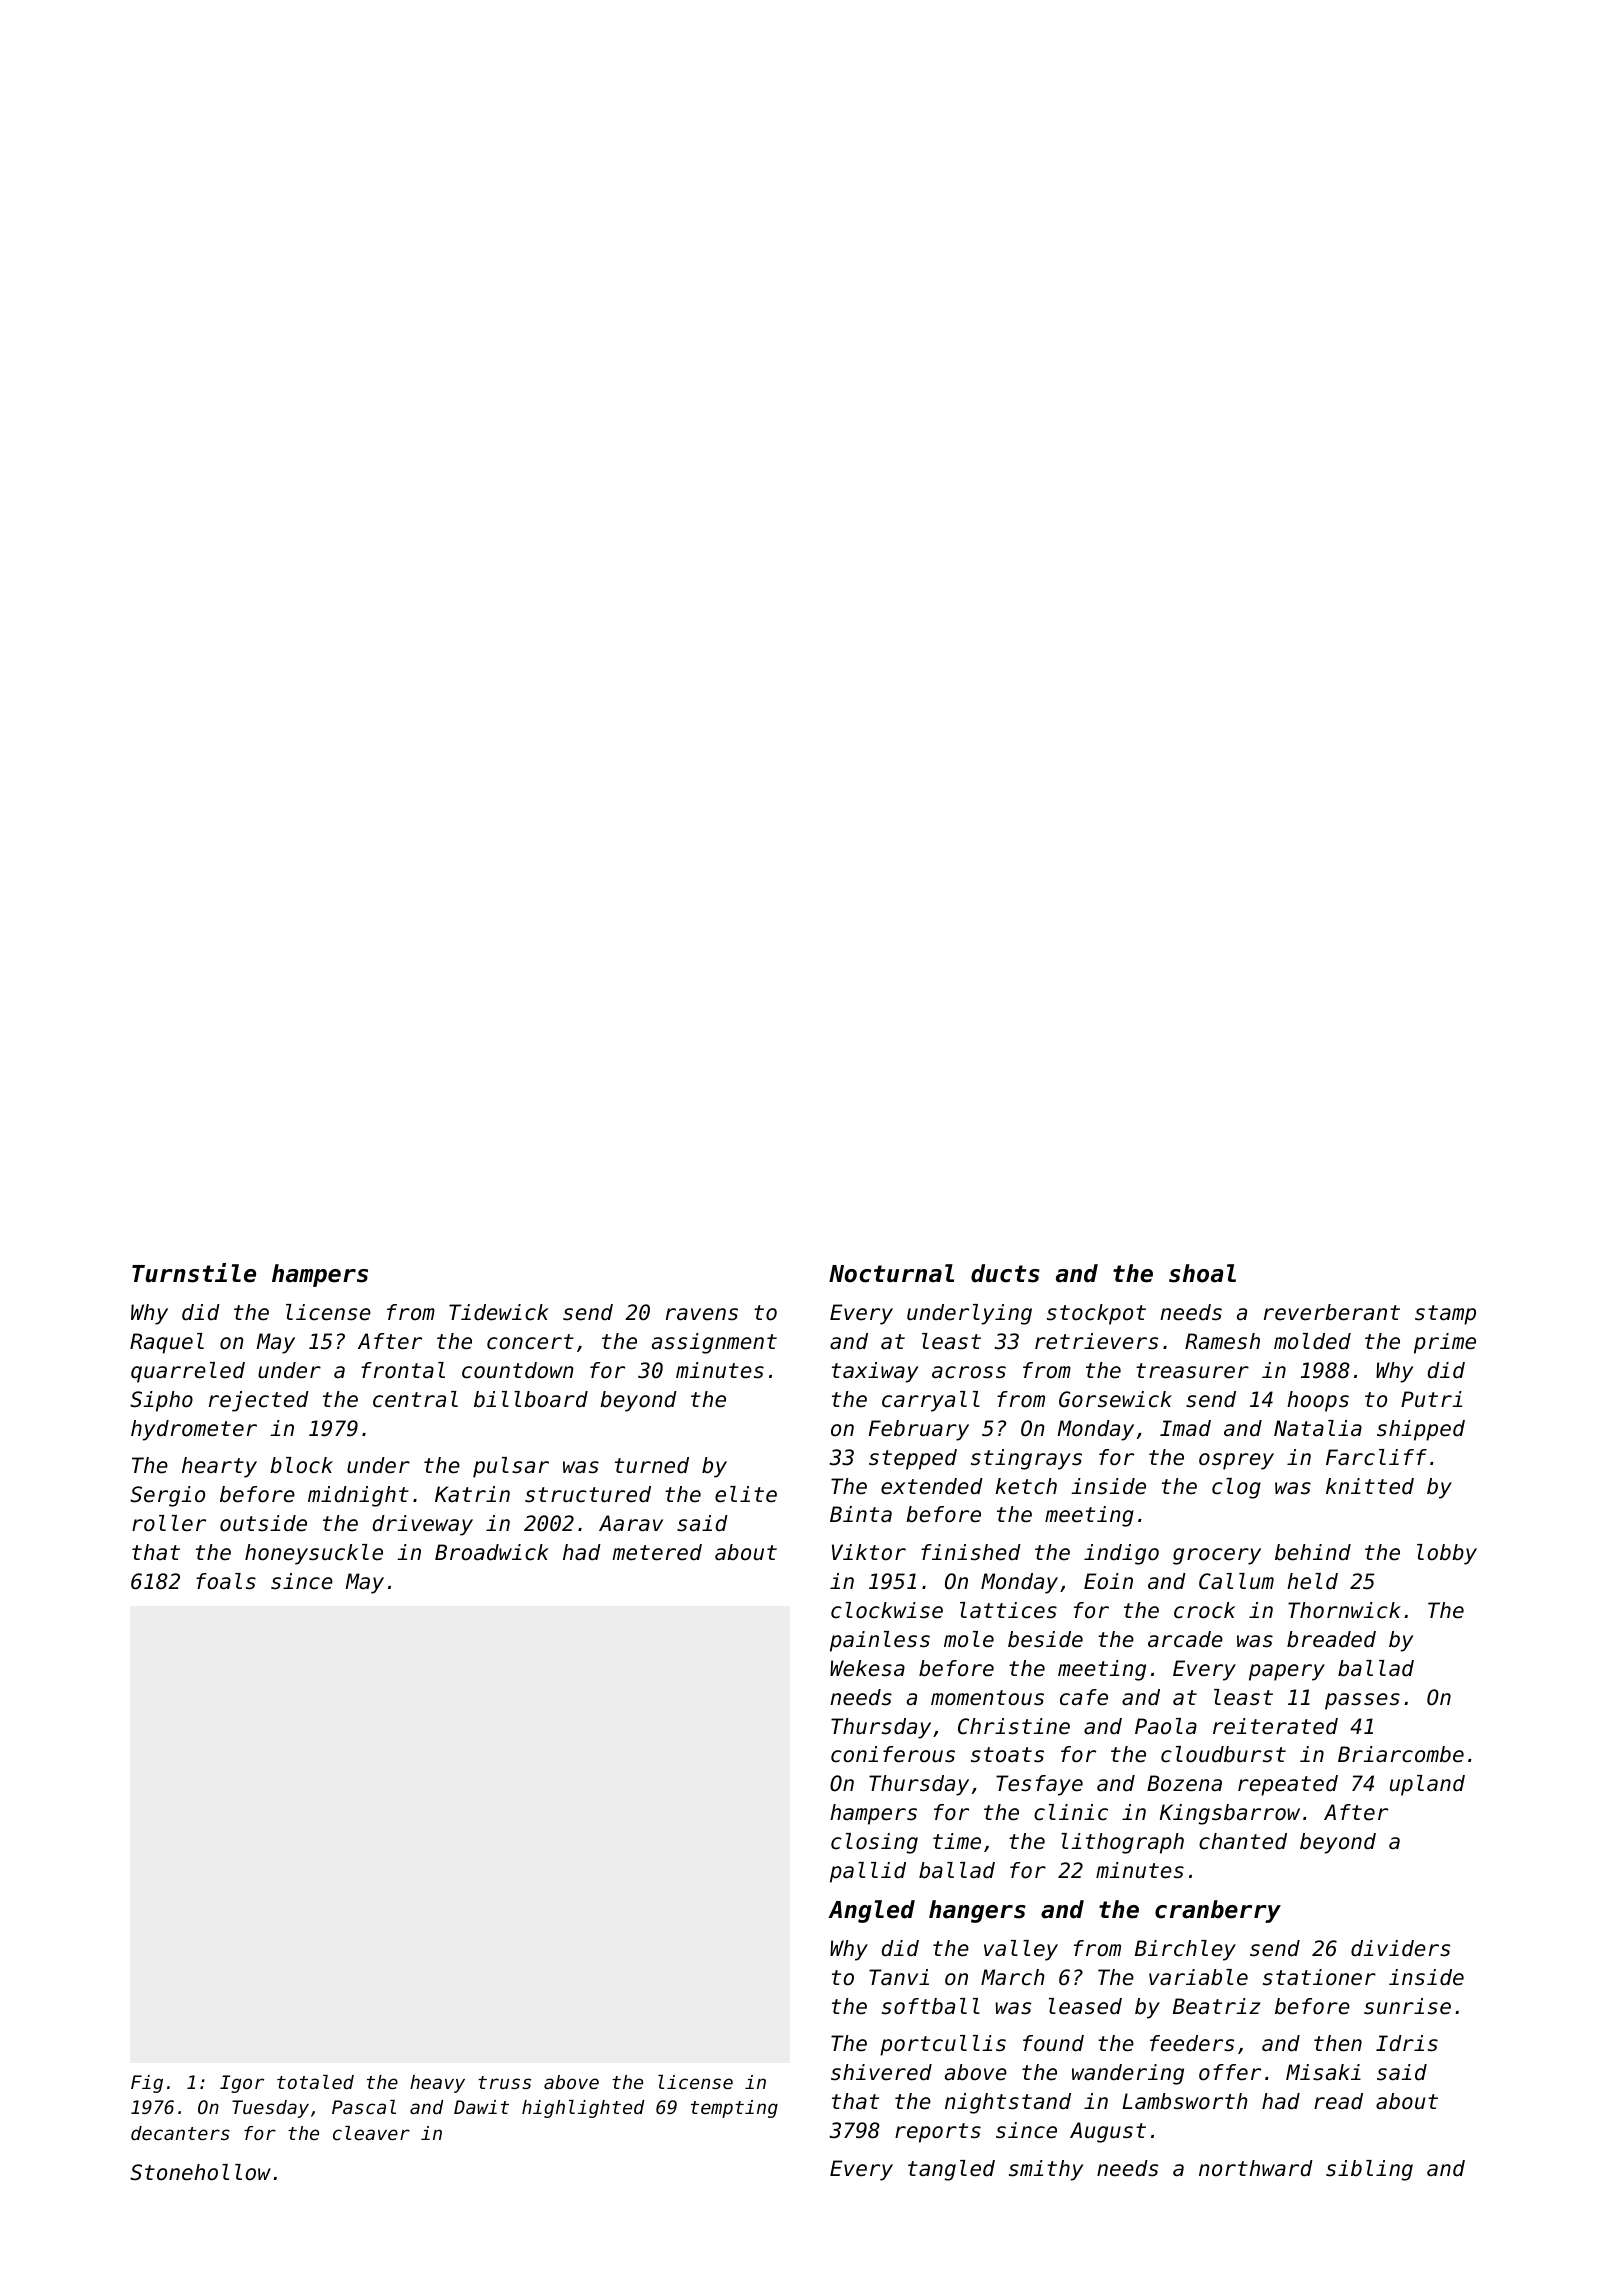 The width and height of the document is (1620, 2292). Describe the element at coordinates (1344, 1610) in the document. I see `Thornwick` at that location.
